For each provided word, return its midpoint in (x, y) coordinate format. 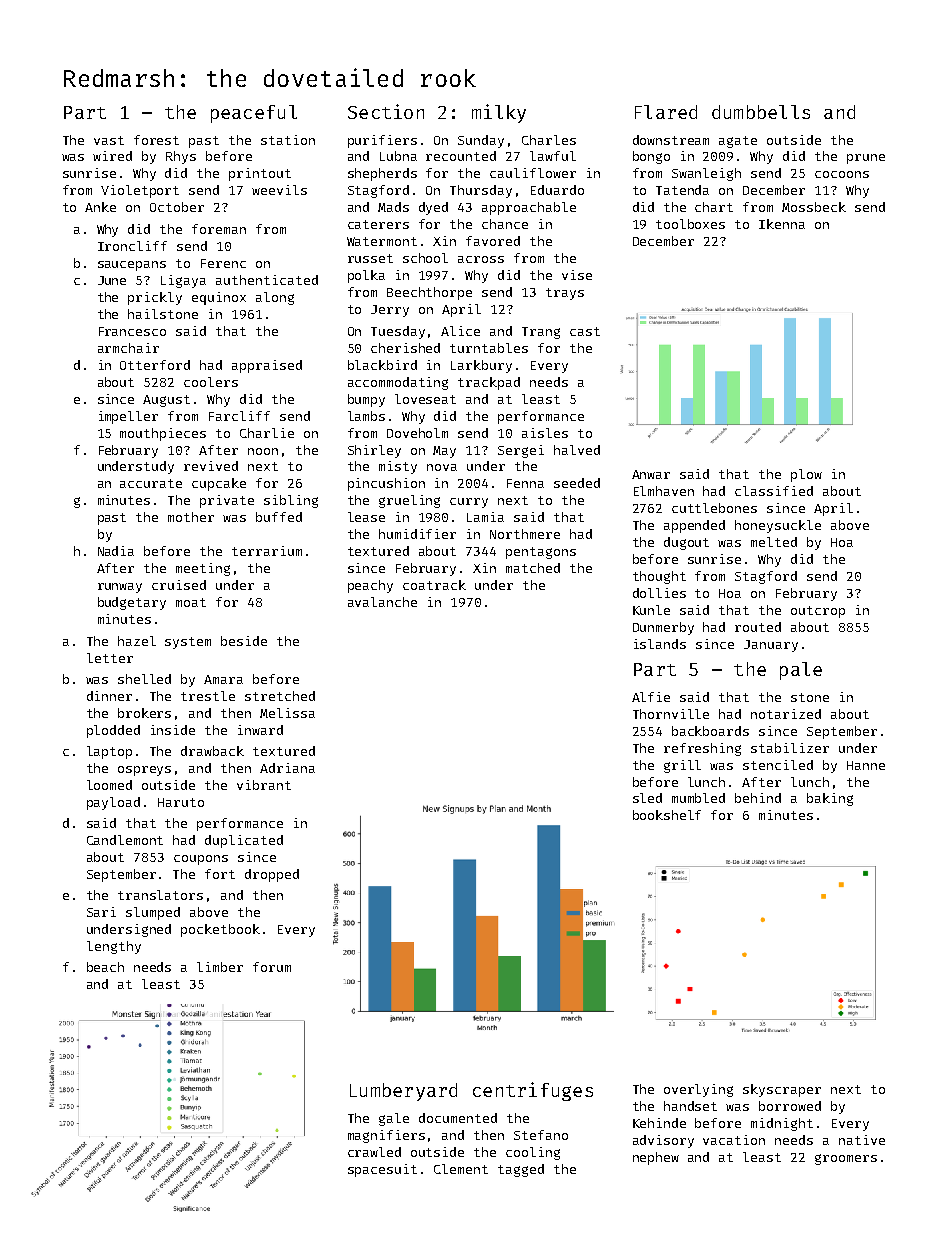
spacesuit (382, 1170)
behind (758, 798)
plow (806, 475)
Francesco (132, 331)
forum (272, 967)
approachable (529, 208)
